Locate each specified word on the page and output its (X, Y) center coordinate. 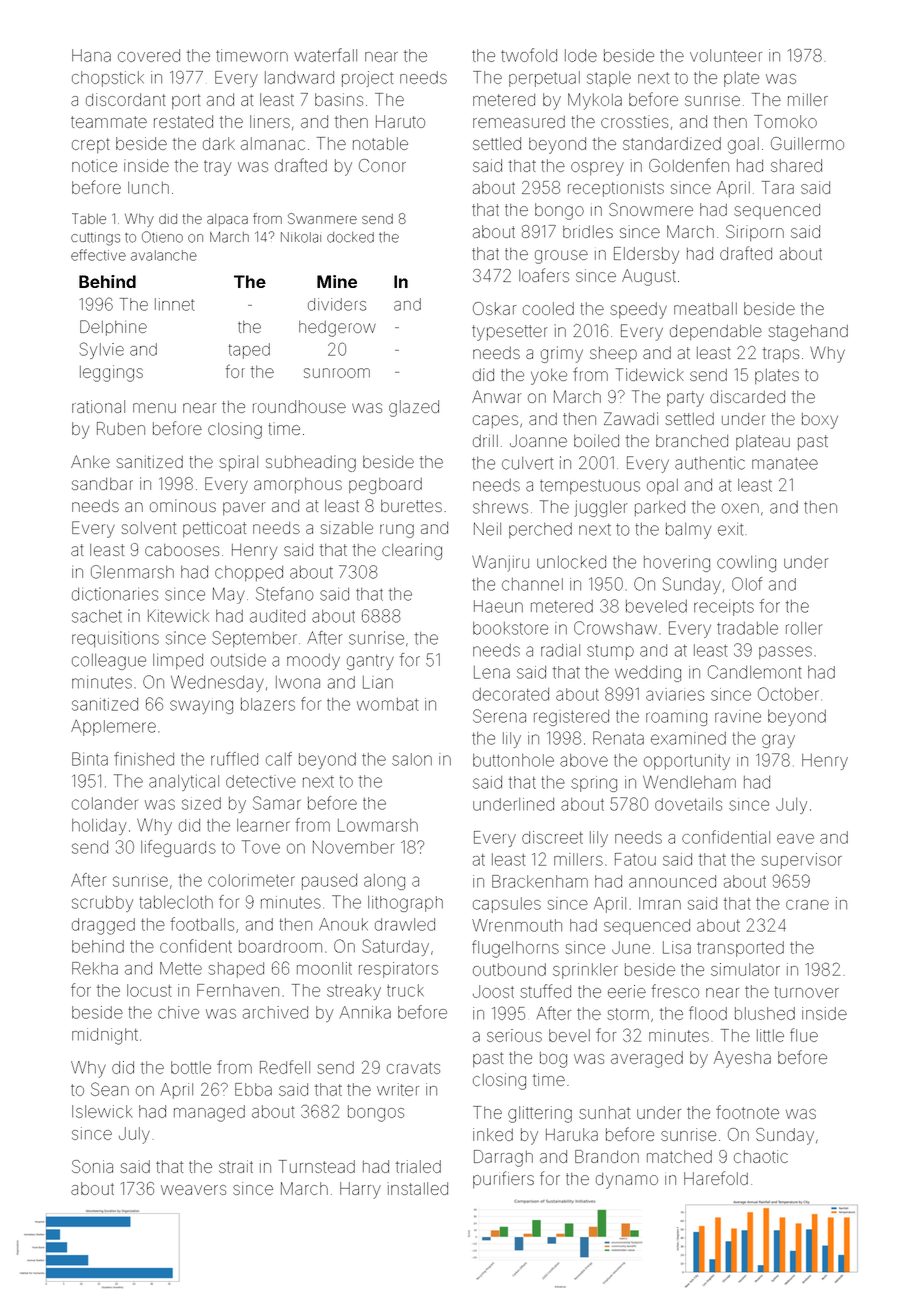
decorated (511, 694)
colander (105, 803)
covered (149, 55)
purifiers (503, 1179)
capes (495, 421)
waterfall (325, 55)
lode (581, 55)
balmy (688, 531)
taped (249, 351)
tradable (747, 628)
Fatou (635, 859)
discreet (552, 837)
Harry (360, 1190)
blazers (268, 704)
